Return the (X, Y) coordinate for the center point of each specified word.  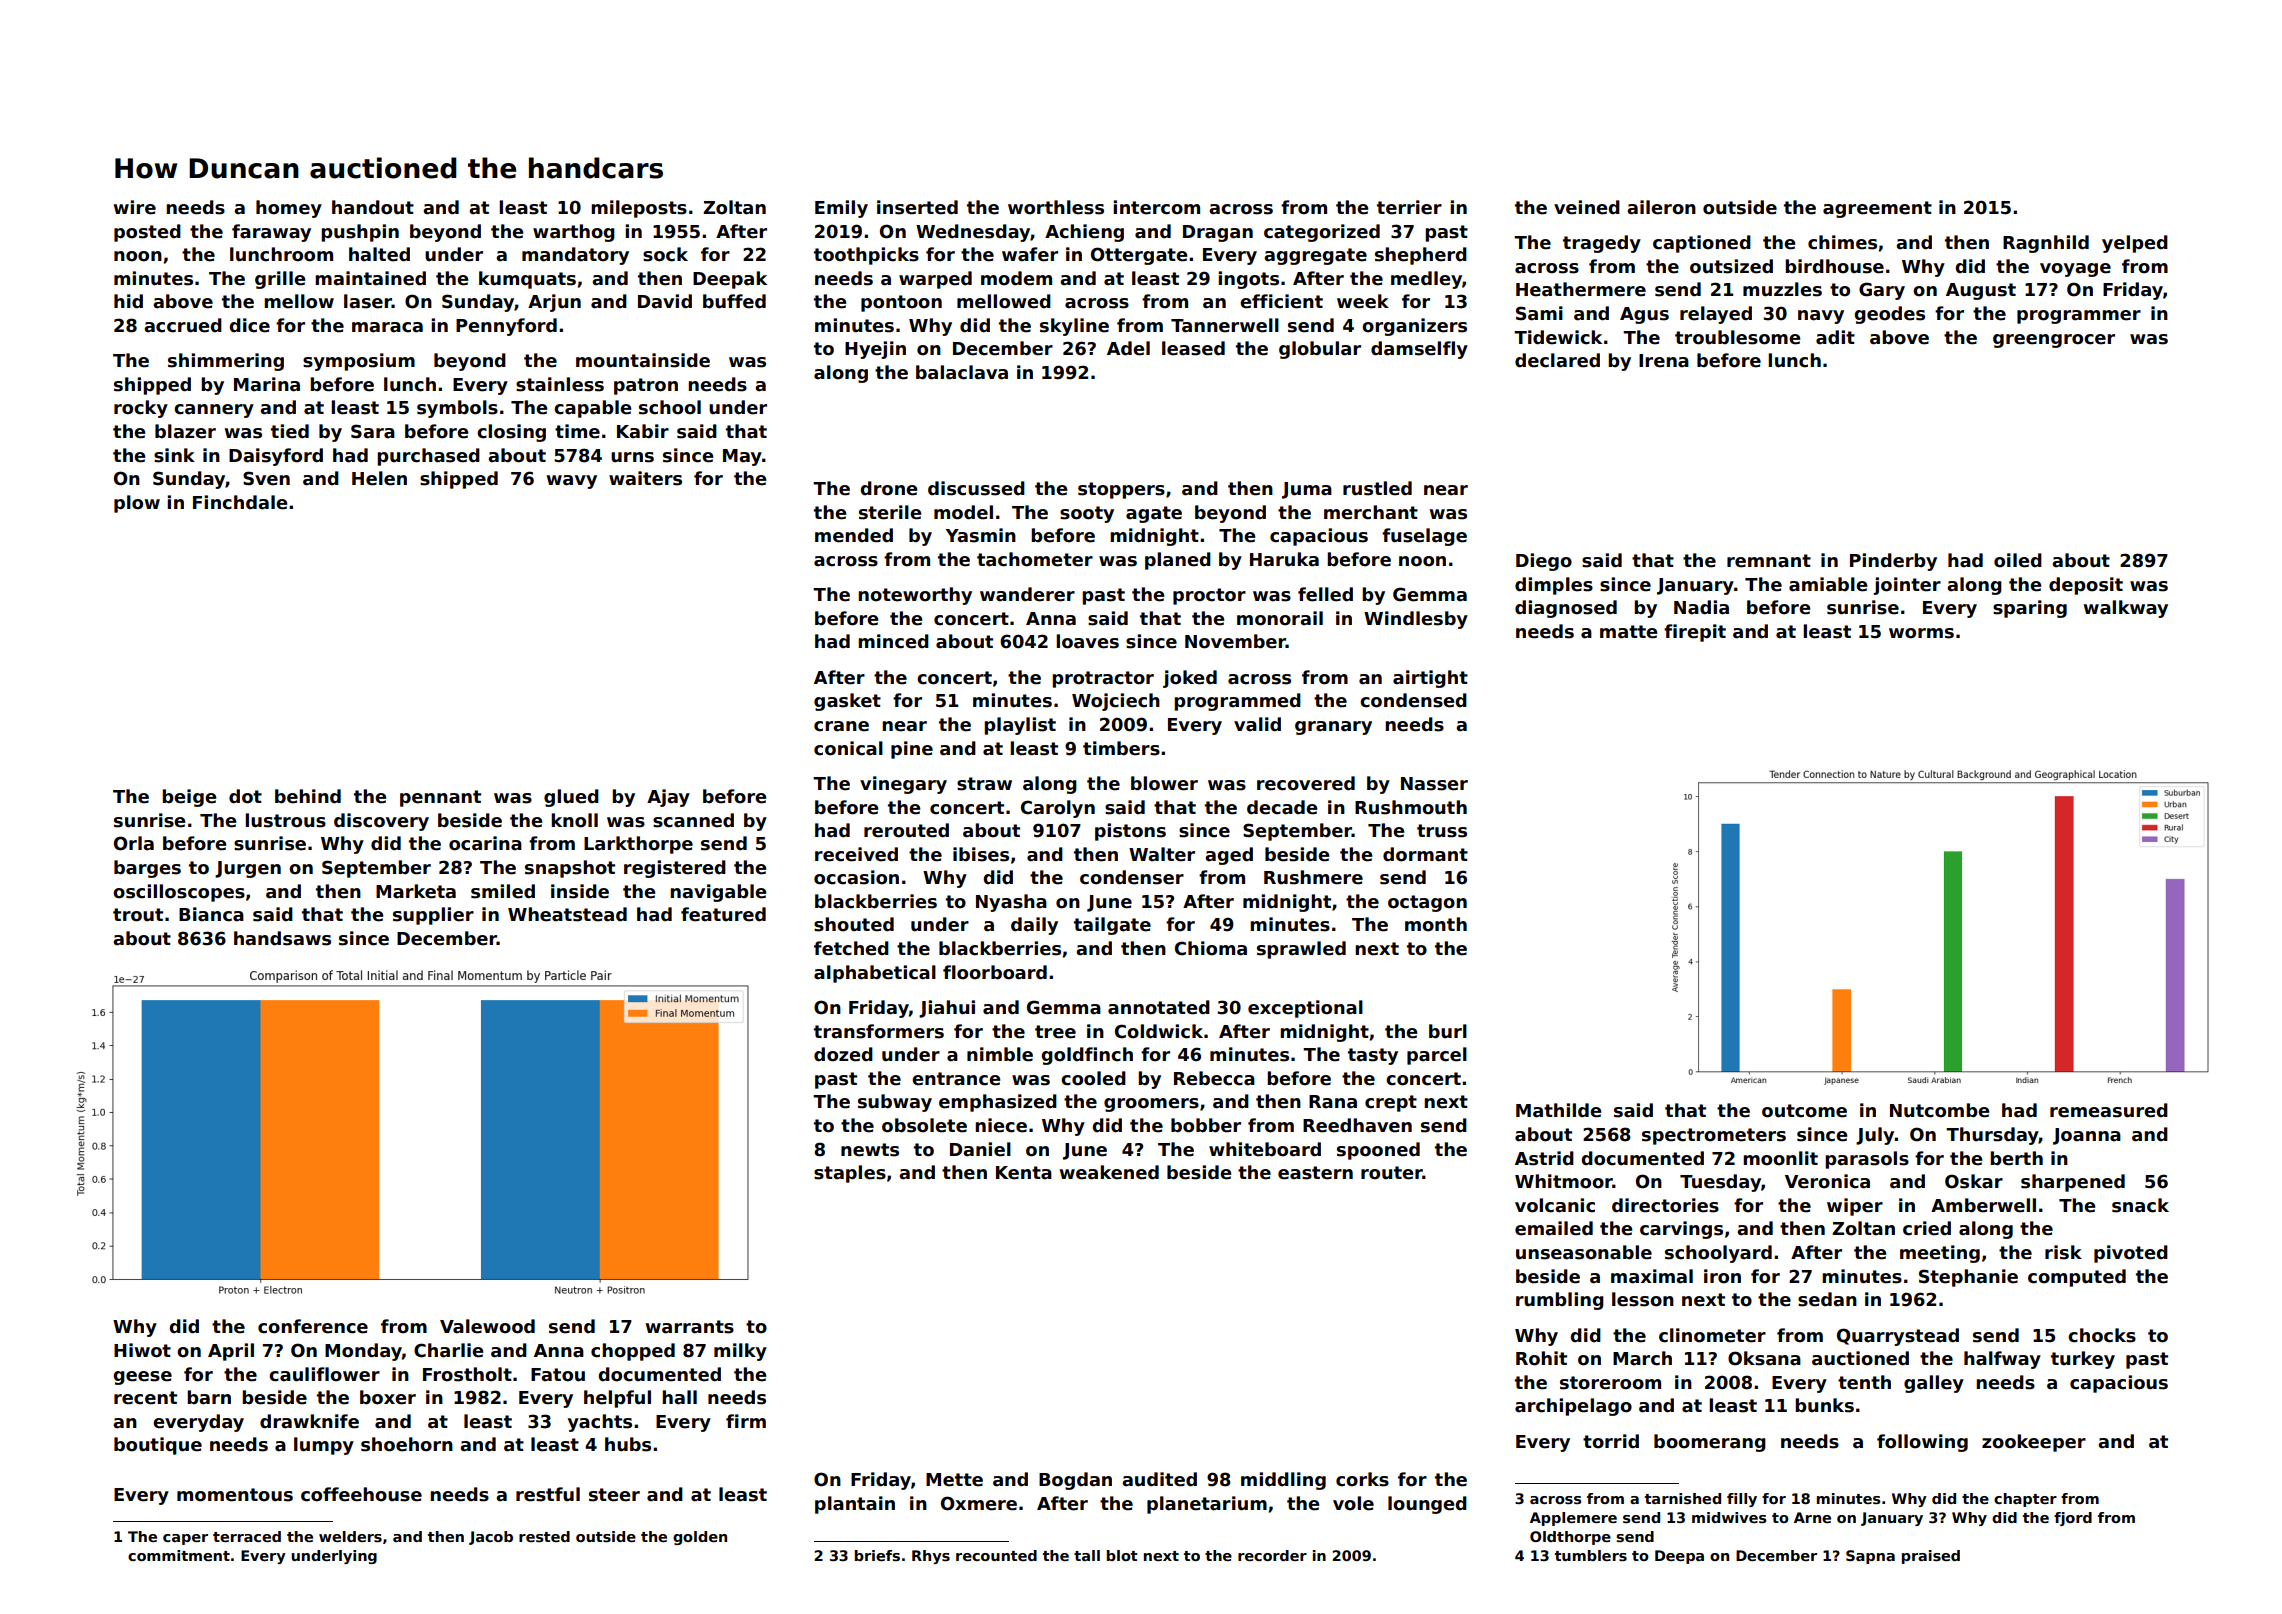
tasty (1373, 1056)
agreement (1877, 209)
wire (135, 207)
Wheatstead (567, 914)
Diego (1544, 562)
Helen (379, 478)
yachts (599, 1423)
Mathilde (1558, 1110)
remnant (1769, 561)
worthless (1056, 207)
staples (850, 1174)
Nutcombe (1939, 1110)
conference (313, 1326)
